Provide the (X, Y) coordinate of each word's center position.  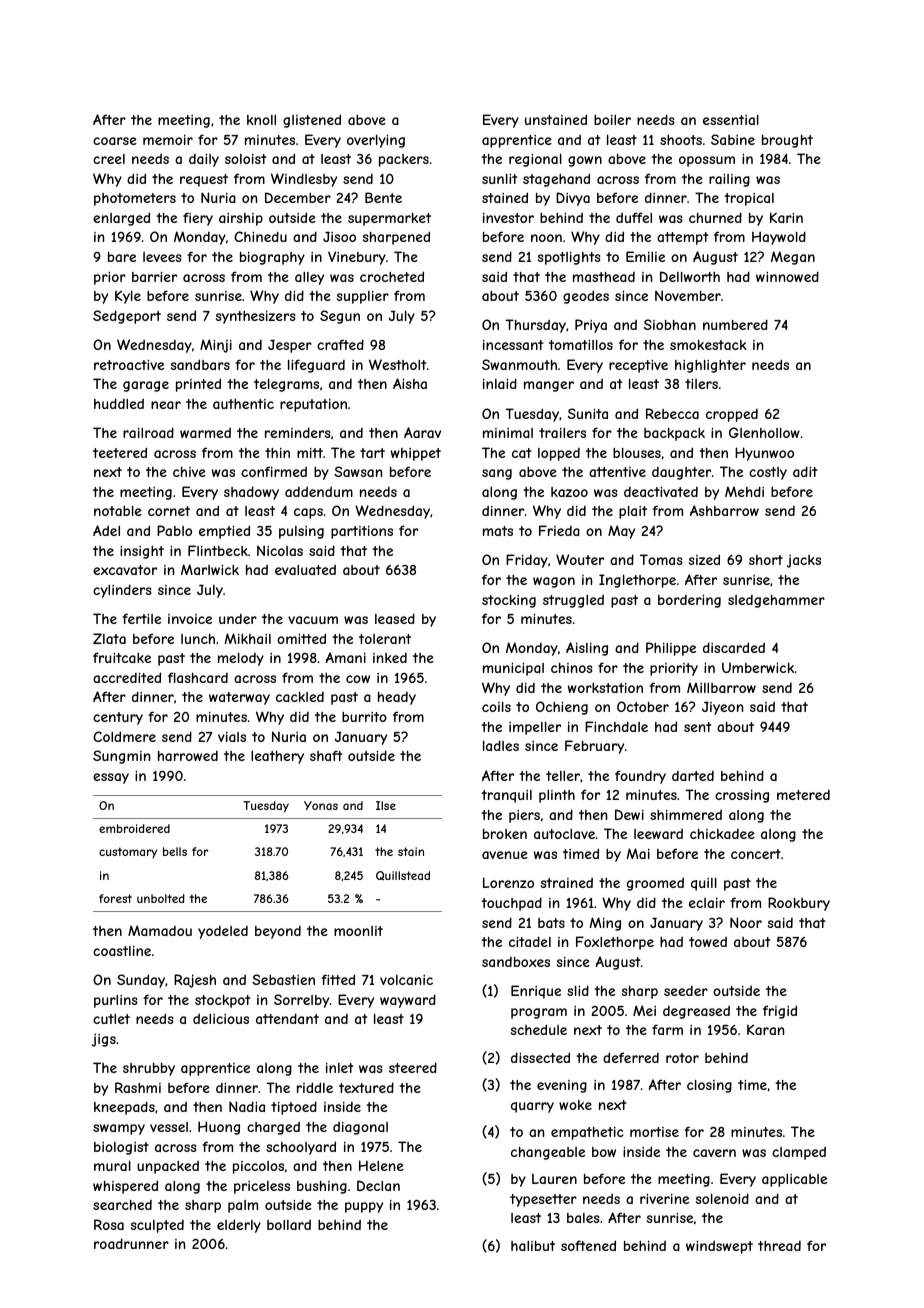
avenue (505, 855)
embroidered (134, 828)
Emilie (645, 256)
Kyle (128, 297)
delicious (221, 1019)
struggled (573, 601)
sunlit (500, 178)
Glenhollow (764, 432)
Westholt (398, 364)
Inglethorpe (637, 581)
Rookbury (799, 904)
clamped (799, 1153)
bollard (289, 1225)
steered (413, 1067)
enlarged (121, 219)
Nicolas (280, 550)
